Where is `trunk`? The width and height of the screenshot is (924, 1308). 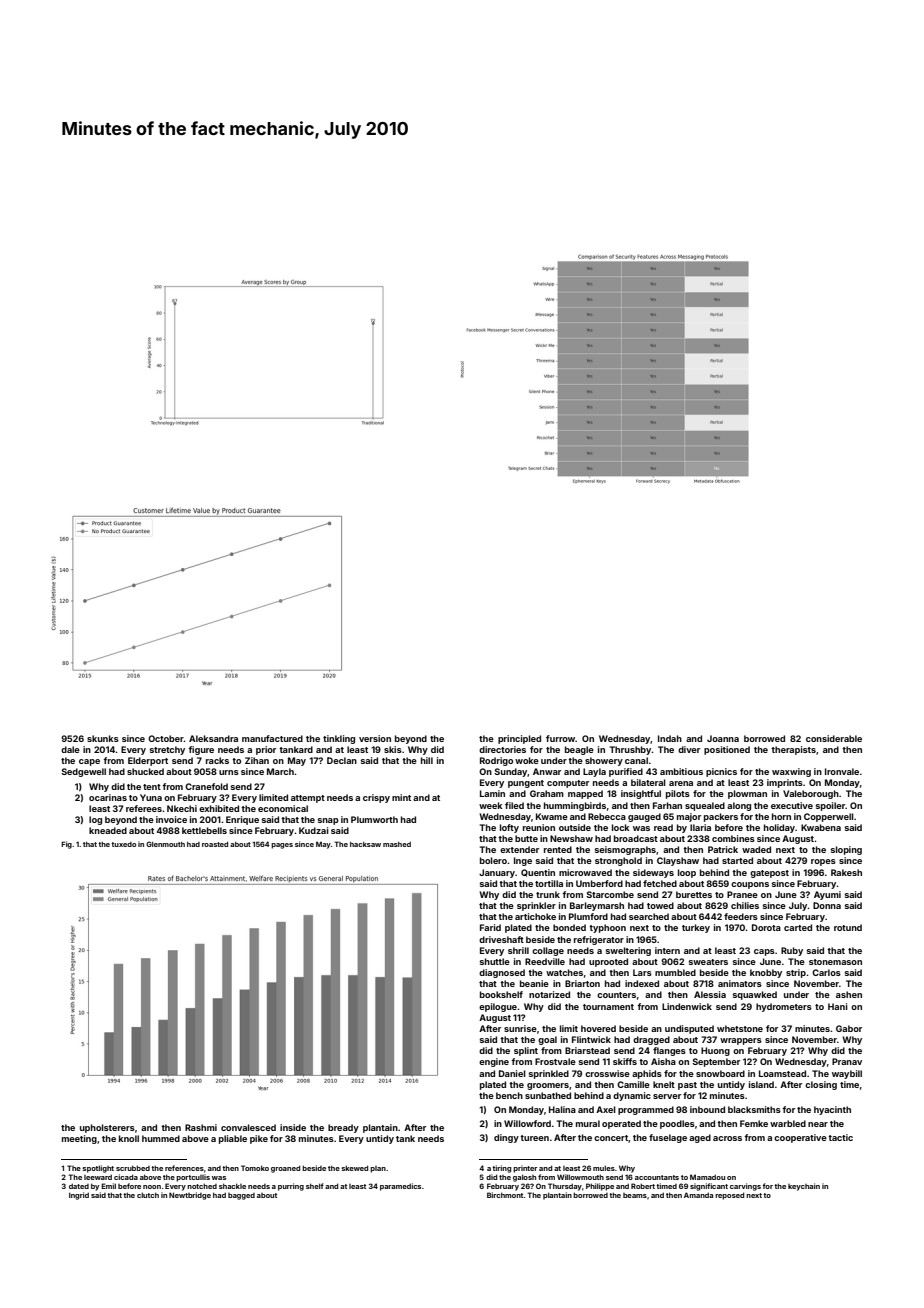
trunk is located at coordinates (548, 894).
